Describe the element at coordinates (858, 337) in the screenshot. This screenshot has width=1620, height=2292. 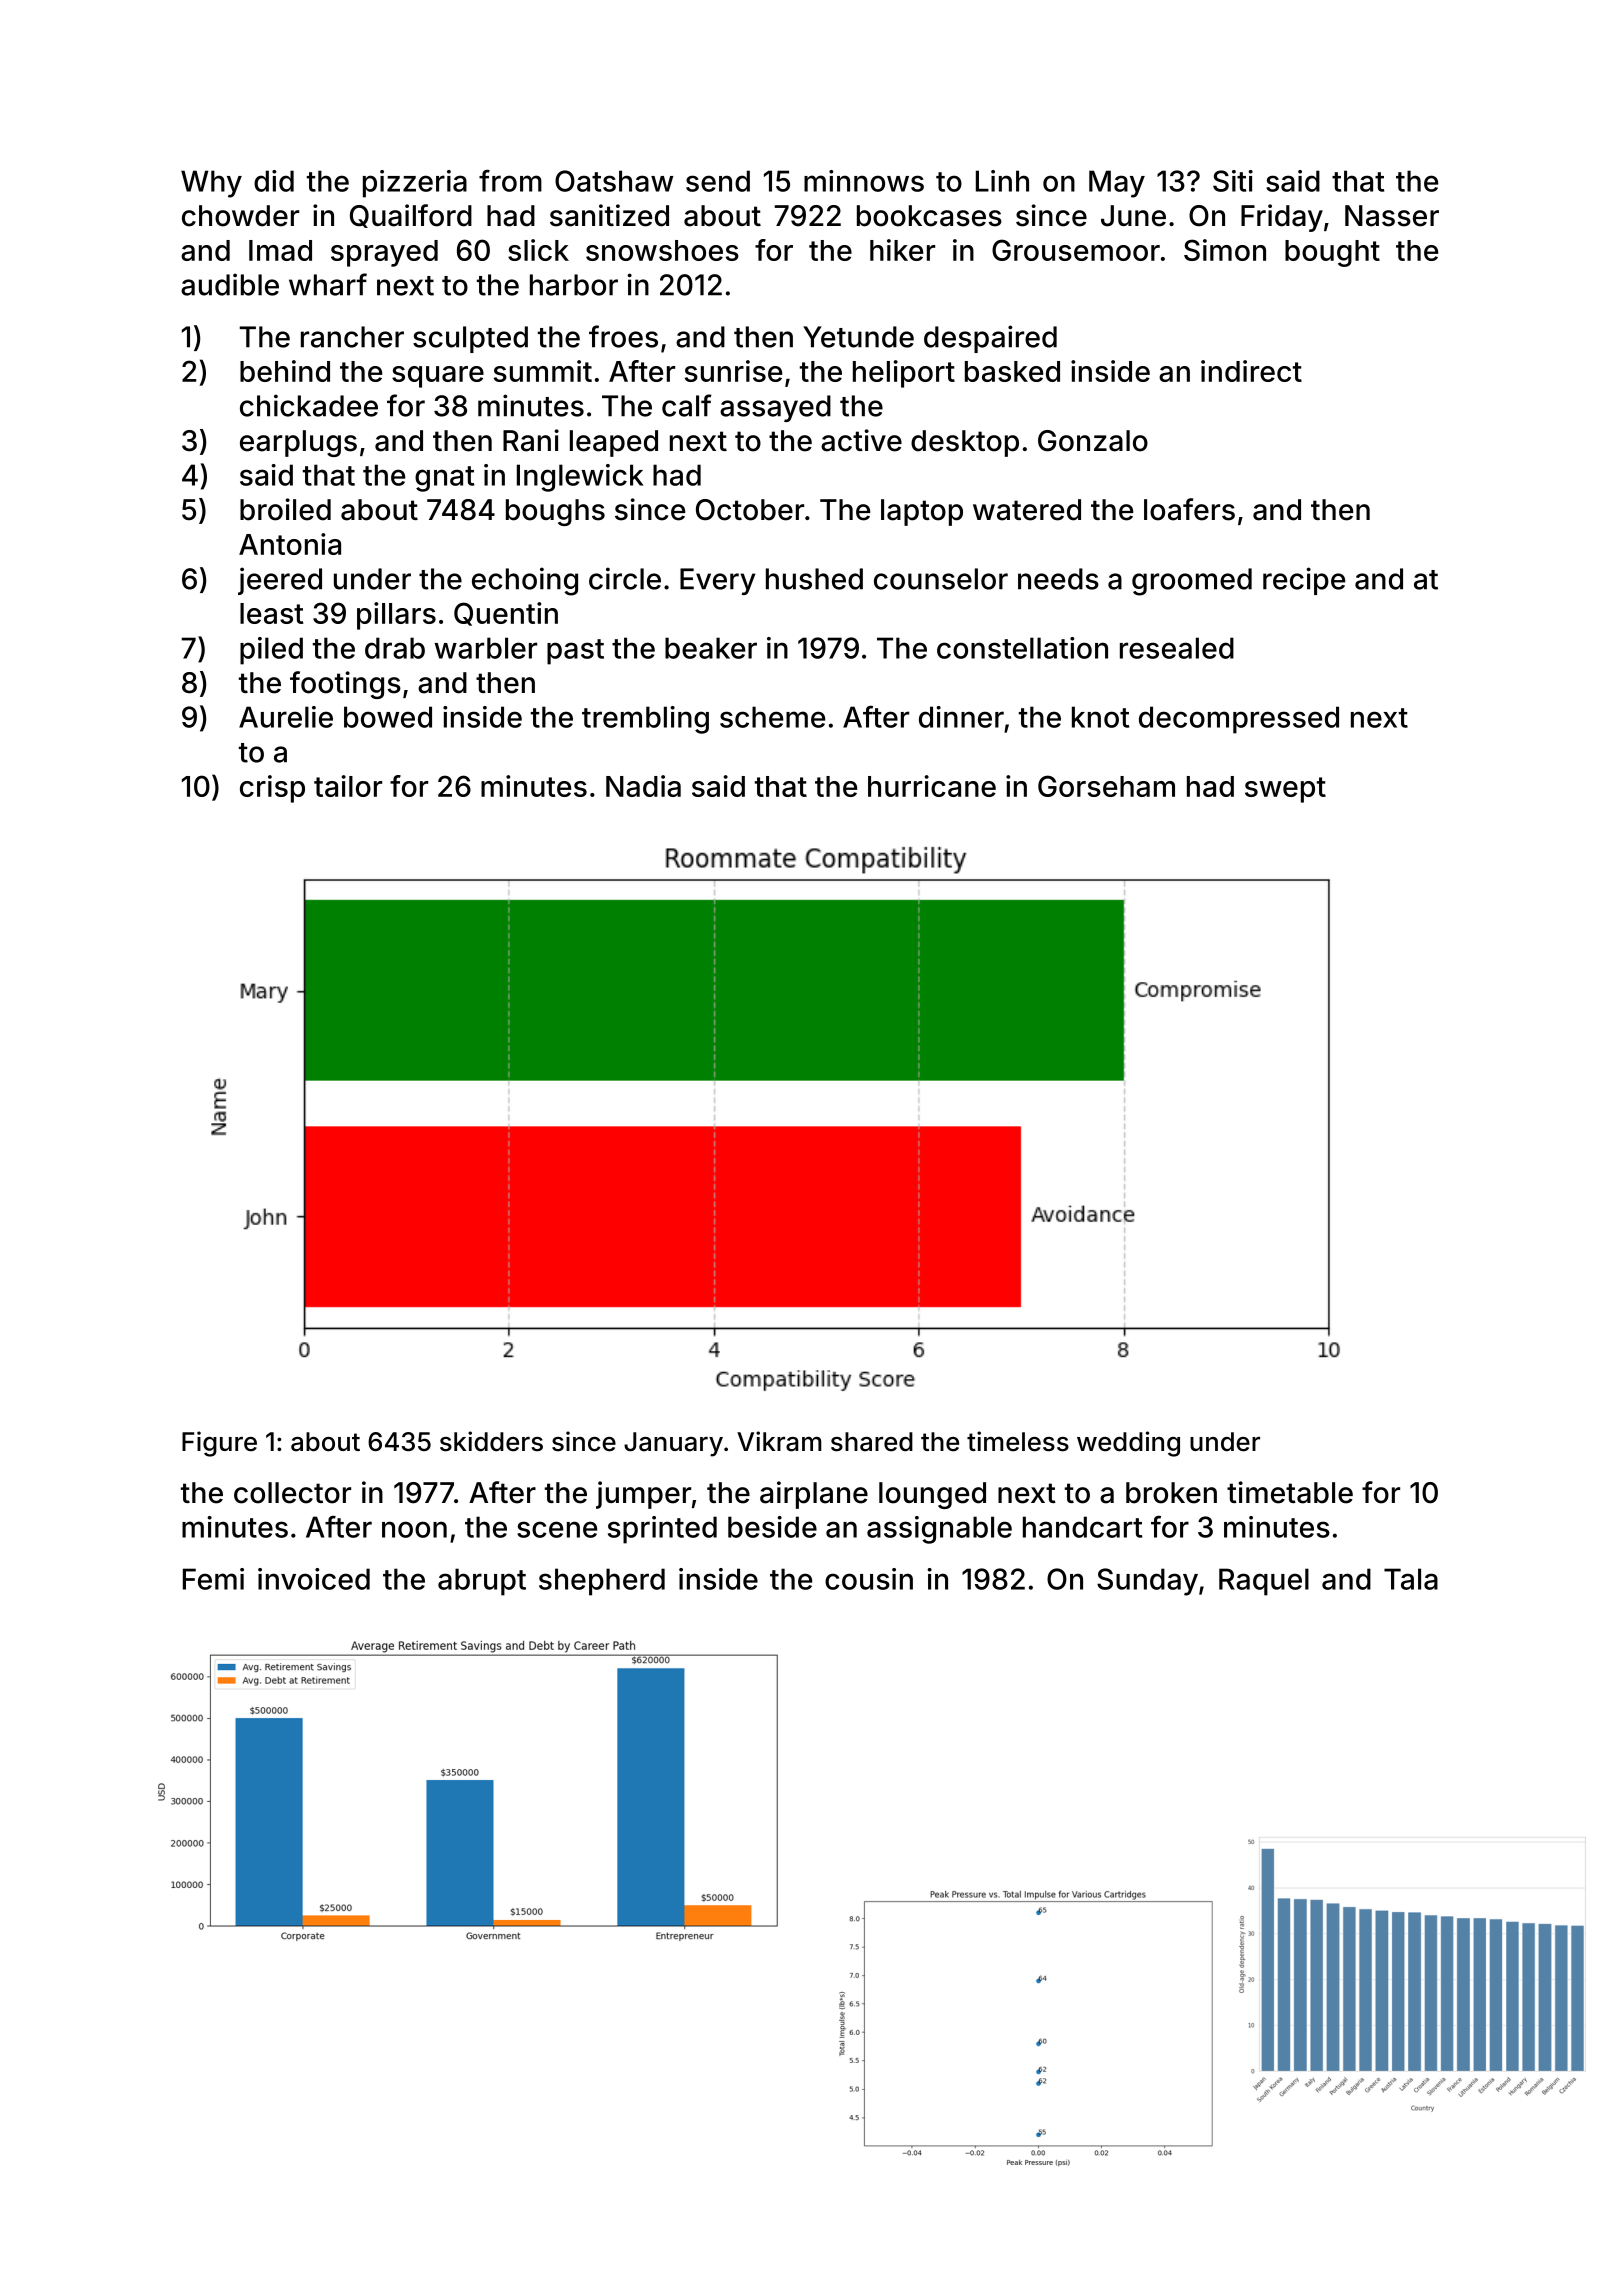
I see `Yetunde` at that location.
